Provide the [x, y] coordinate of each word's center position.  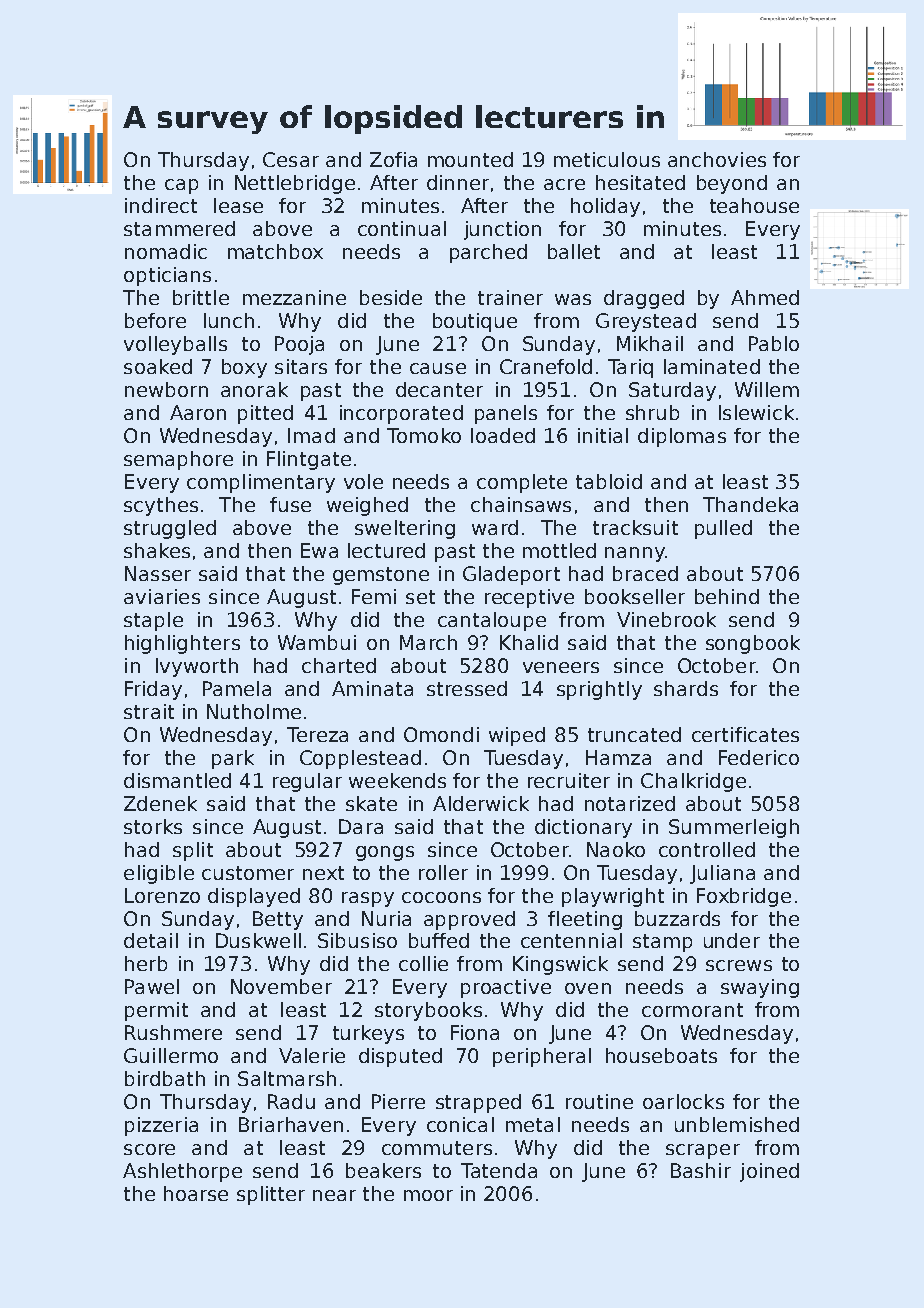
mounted [470, 159]
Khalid [529, 642]
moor [428, 1195]
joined [769, 1172]
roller [443, 872]
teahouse [754, 205]
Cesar [291, 159]
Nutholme [254, 711]
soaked [158, 366]
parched [488, 253]
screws [739, 965]
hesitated [640, 182]
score [149, 1149]
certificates [745, 734]
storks [153, 826]
